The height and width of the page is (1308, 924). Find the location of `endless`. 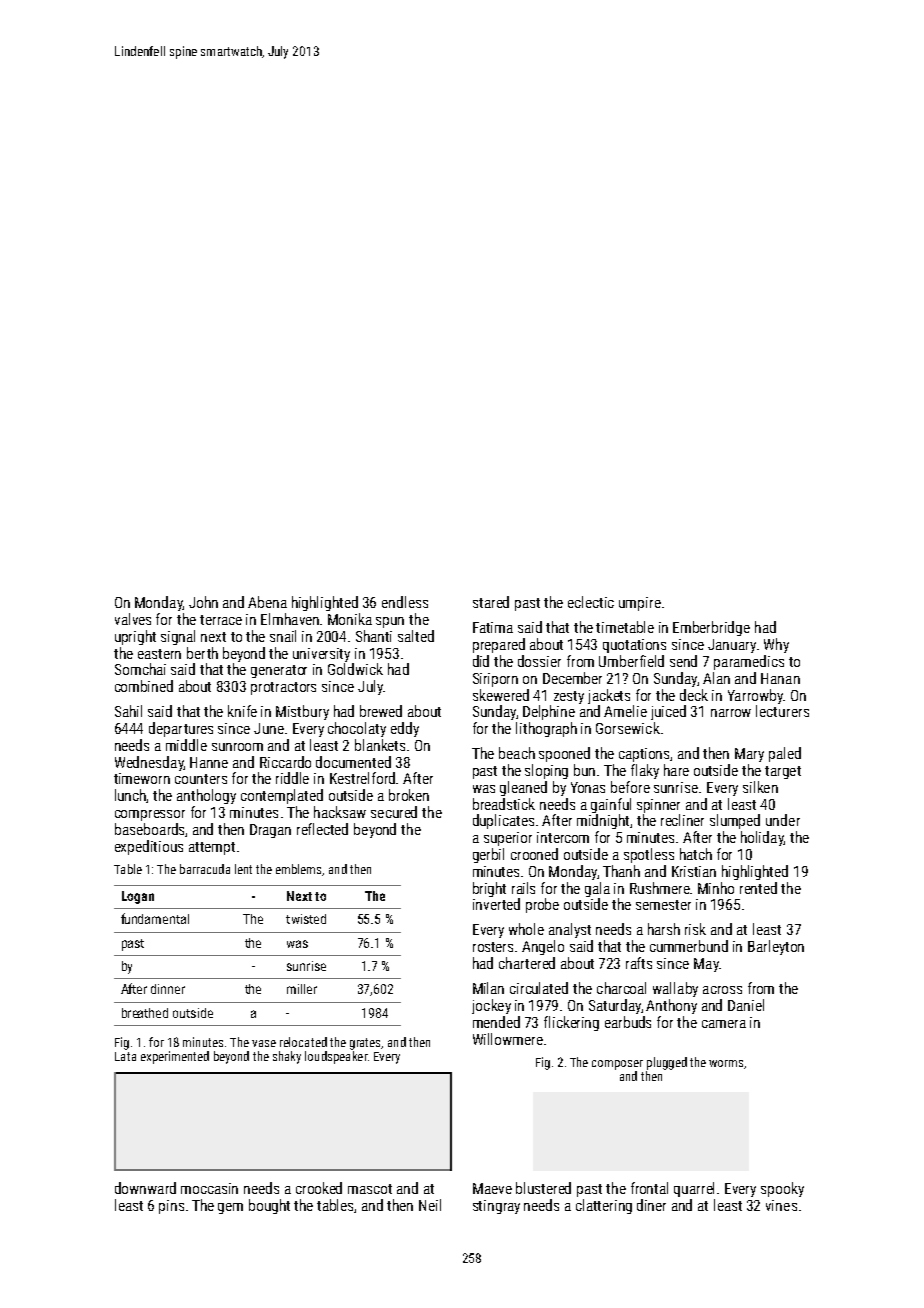

endless is located at coordinates (405, 602).
